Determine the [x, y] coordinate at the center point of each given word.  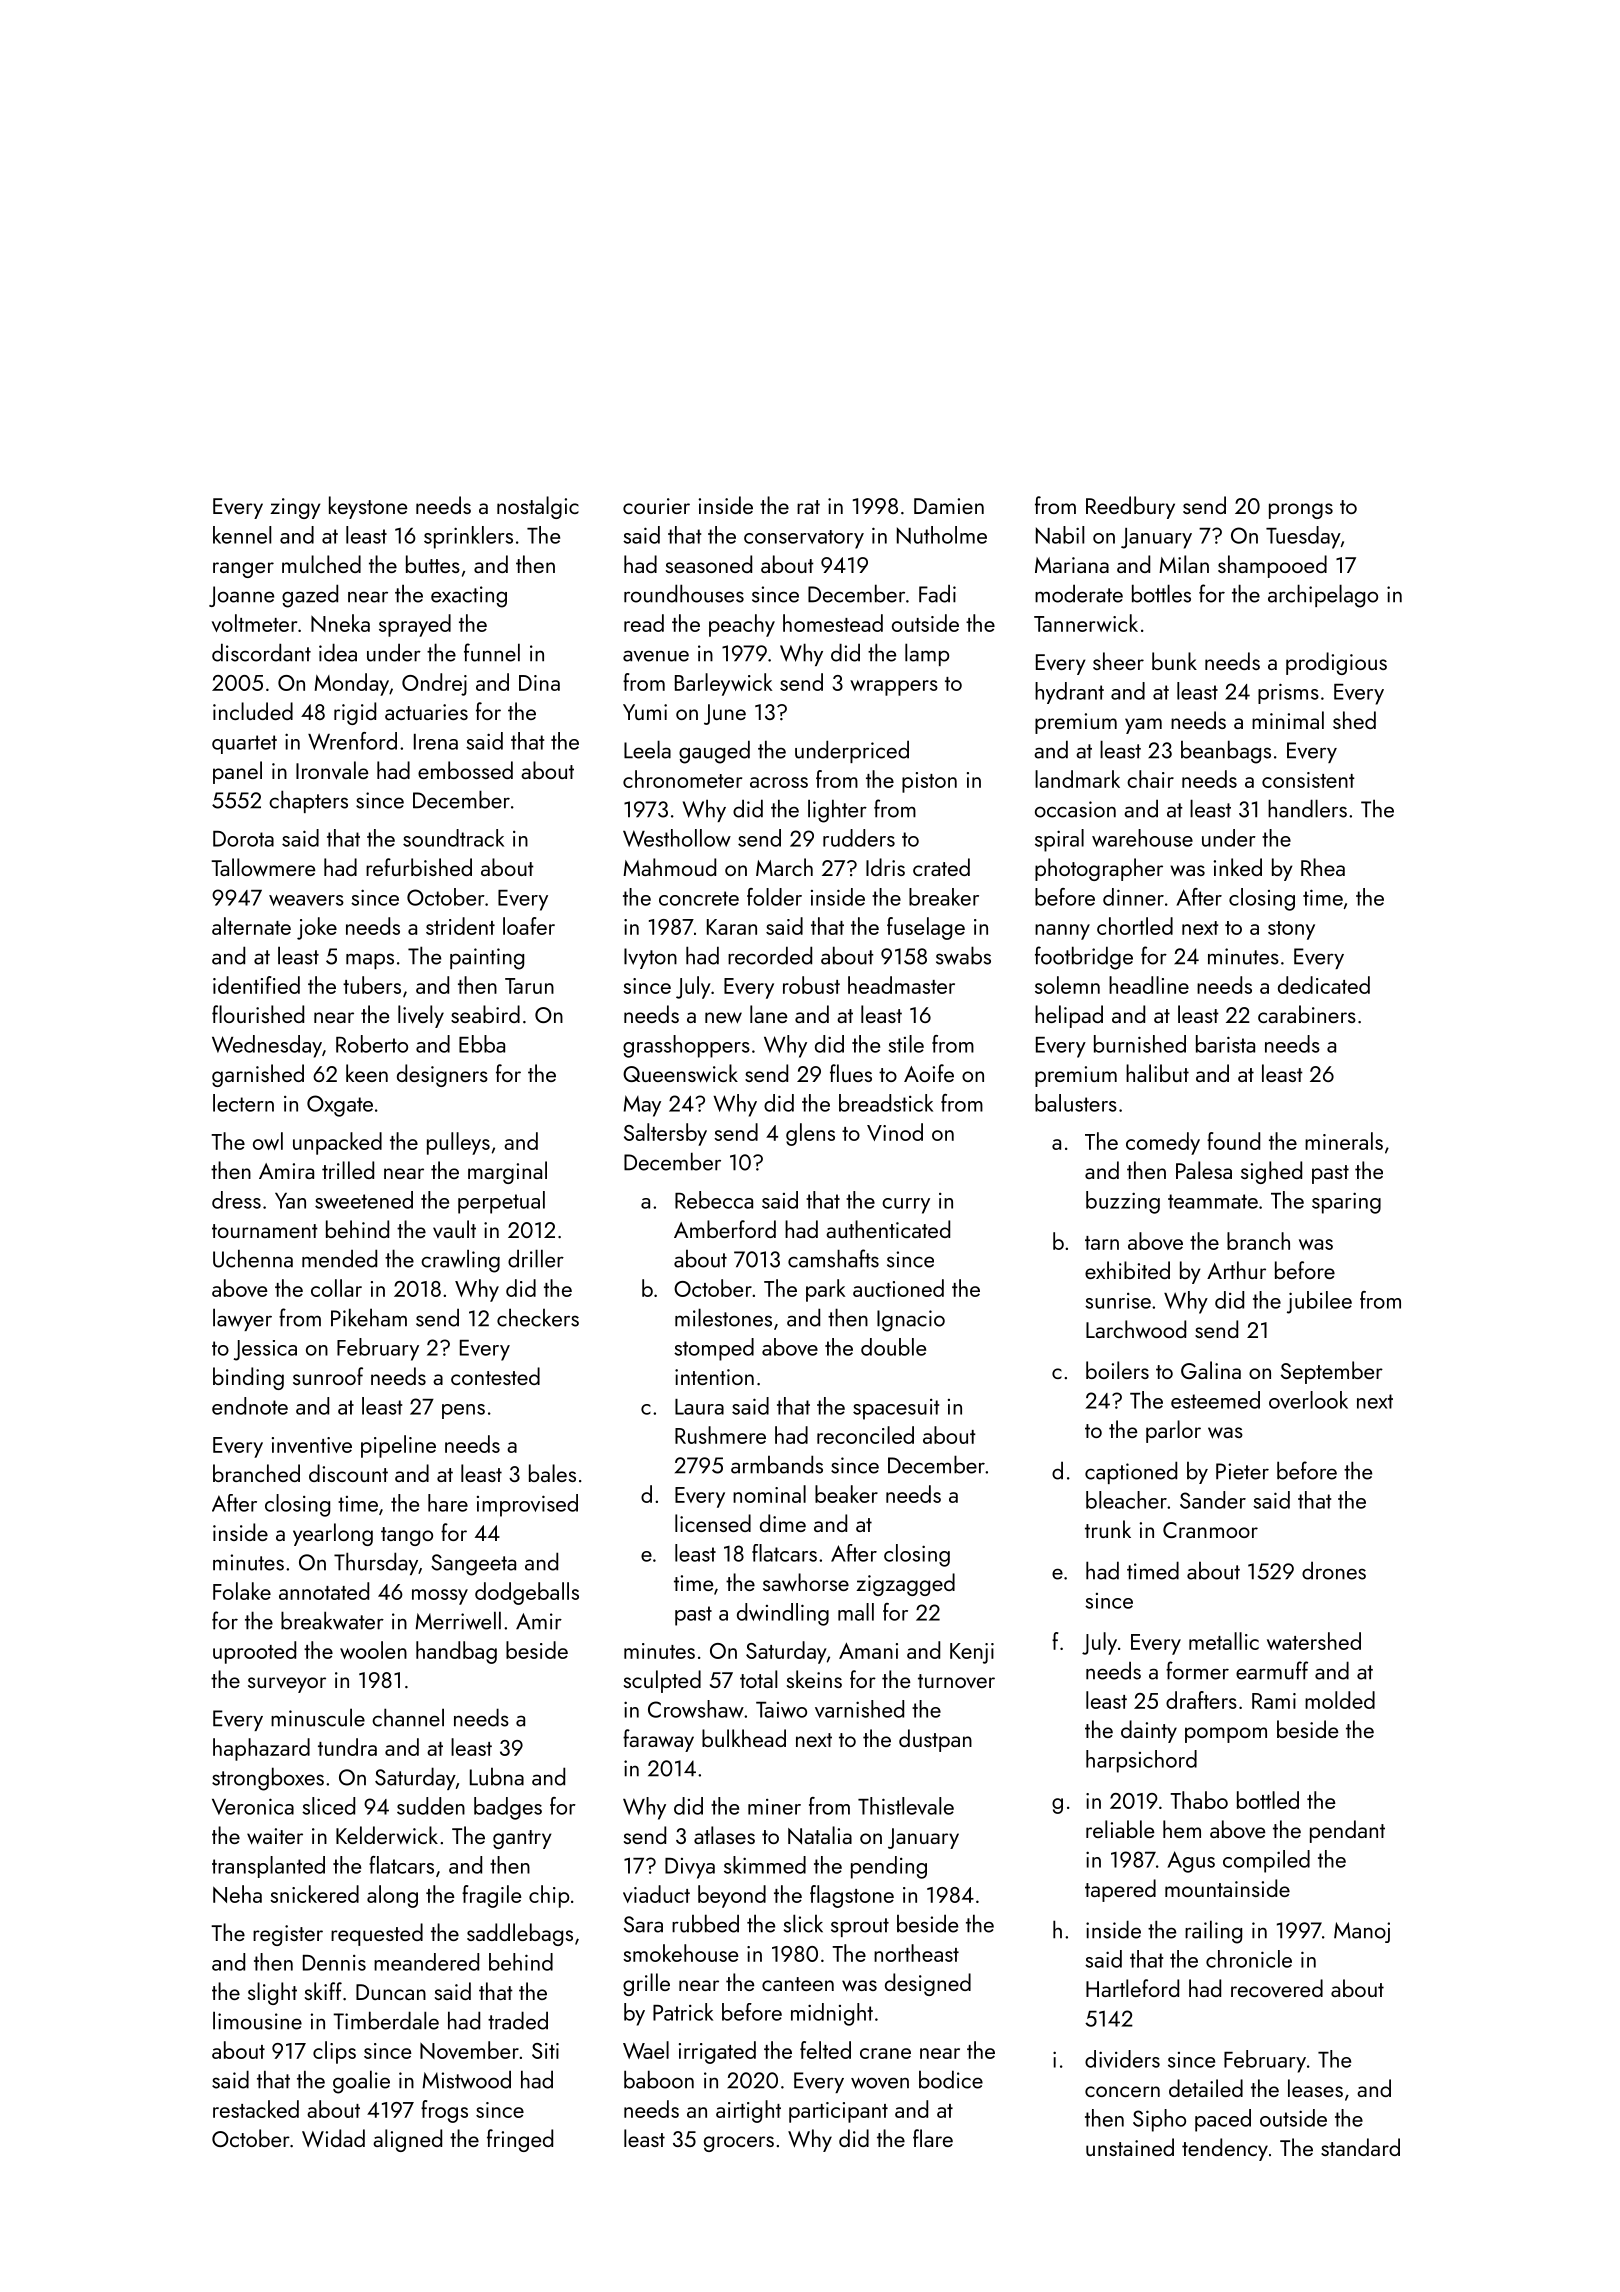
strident [460, 926]
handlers [1307, 808]
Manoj [1362, 1932]
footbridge [1084, 958]
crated [941, 867]
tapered [1120, 1890]
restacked [256, 2109]
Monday [352, 684]
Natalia [820, 1835]
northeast [916, 1953]
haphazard [261, 1749]
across [779, 782]
